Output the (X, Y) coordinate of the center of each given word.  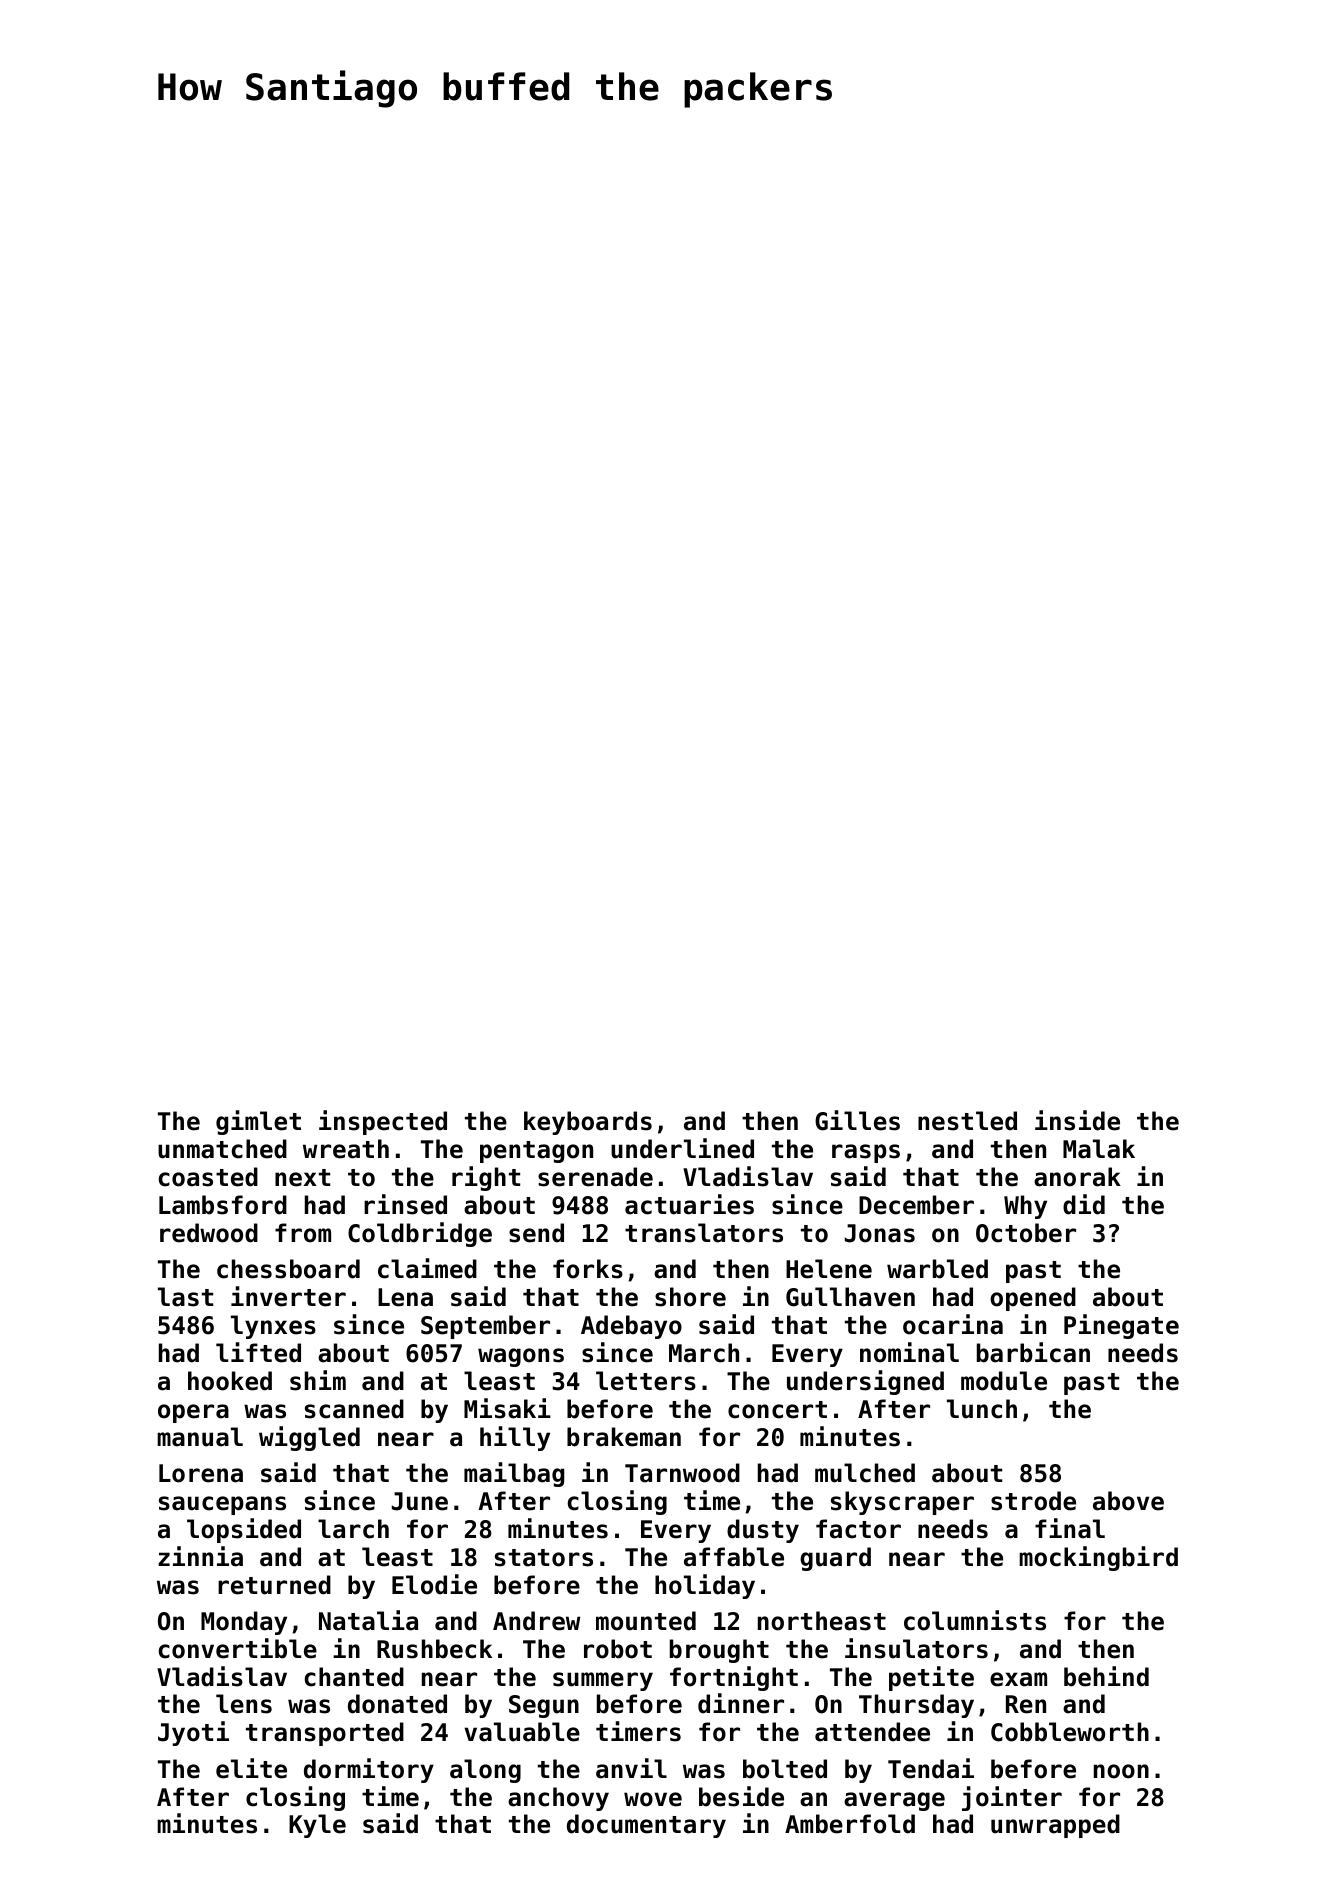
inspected (383, 1122)
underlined (682, 1148)
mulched (865, 1473)
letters (646, 1381)
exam (1018, 1679)
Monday (244, 1623)
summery (603, 1681)
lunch (982, 1409)
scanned (354, 1409)
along (485, 1771)
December (916, 1205)
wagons (521, 1357)
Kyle (317, 1826)
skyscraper (902, 1503)
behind (1106, 1676)
